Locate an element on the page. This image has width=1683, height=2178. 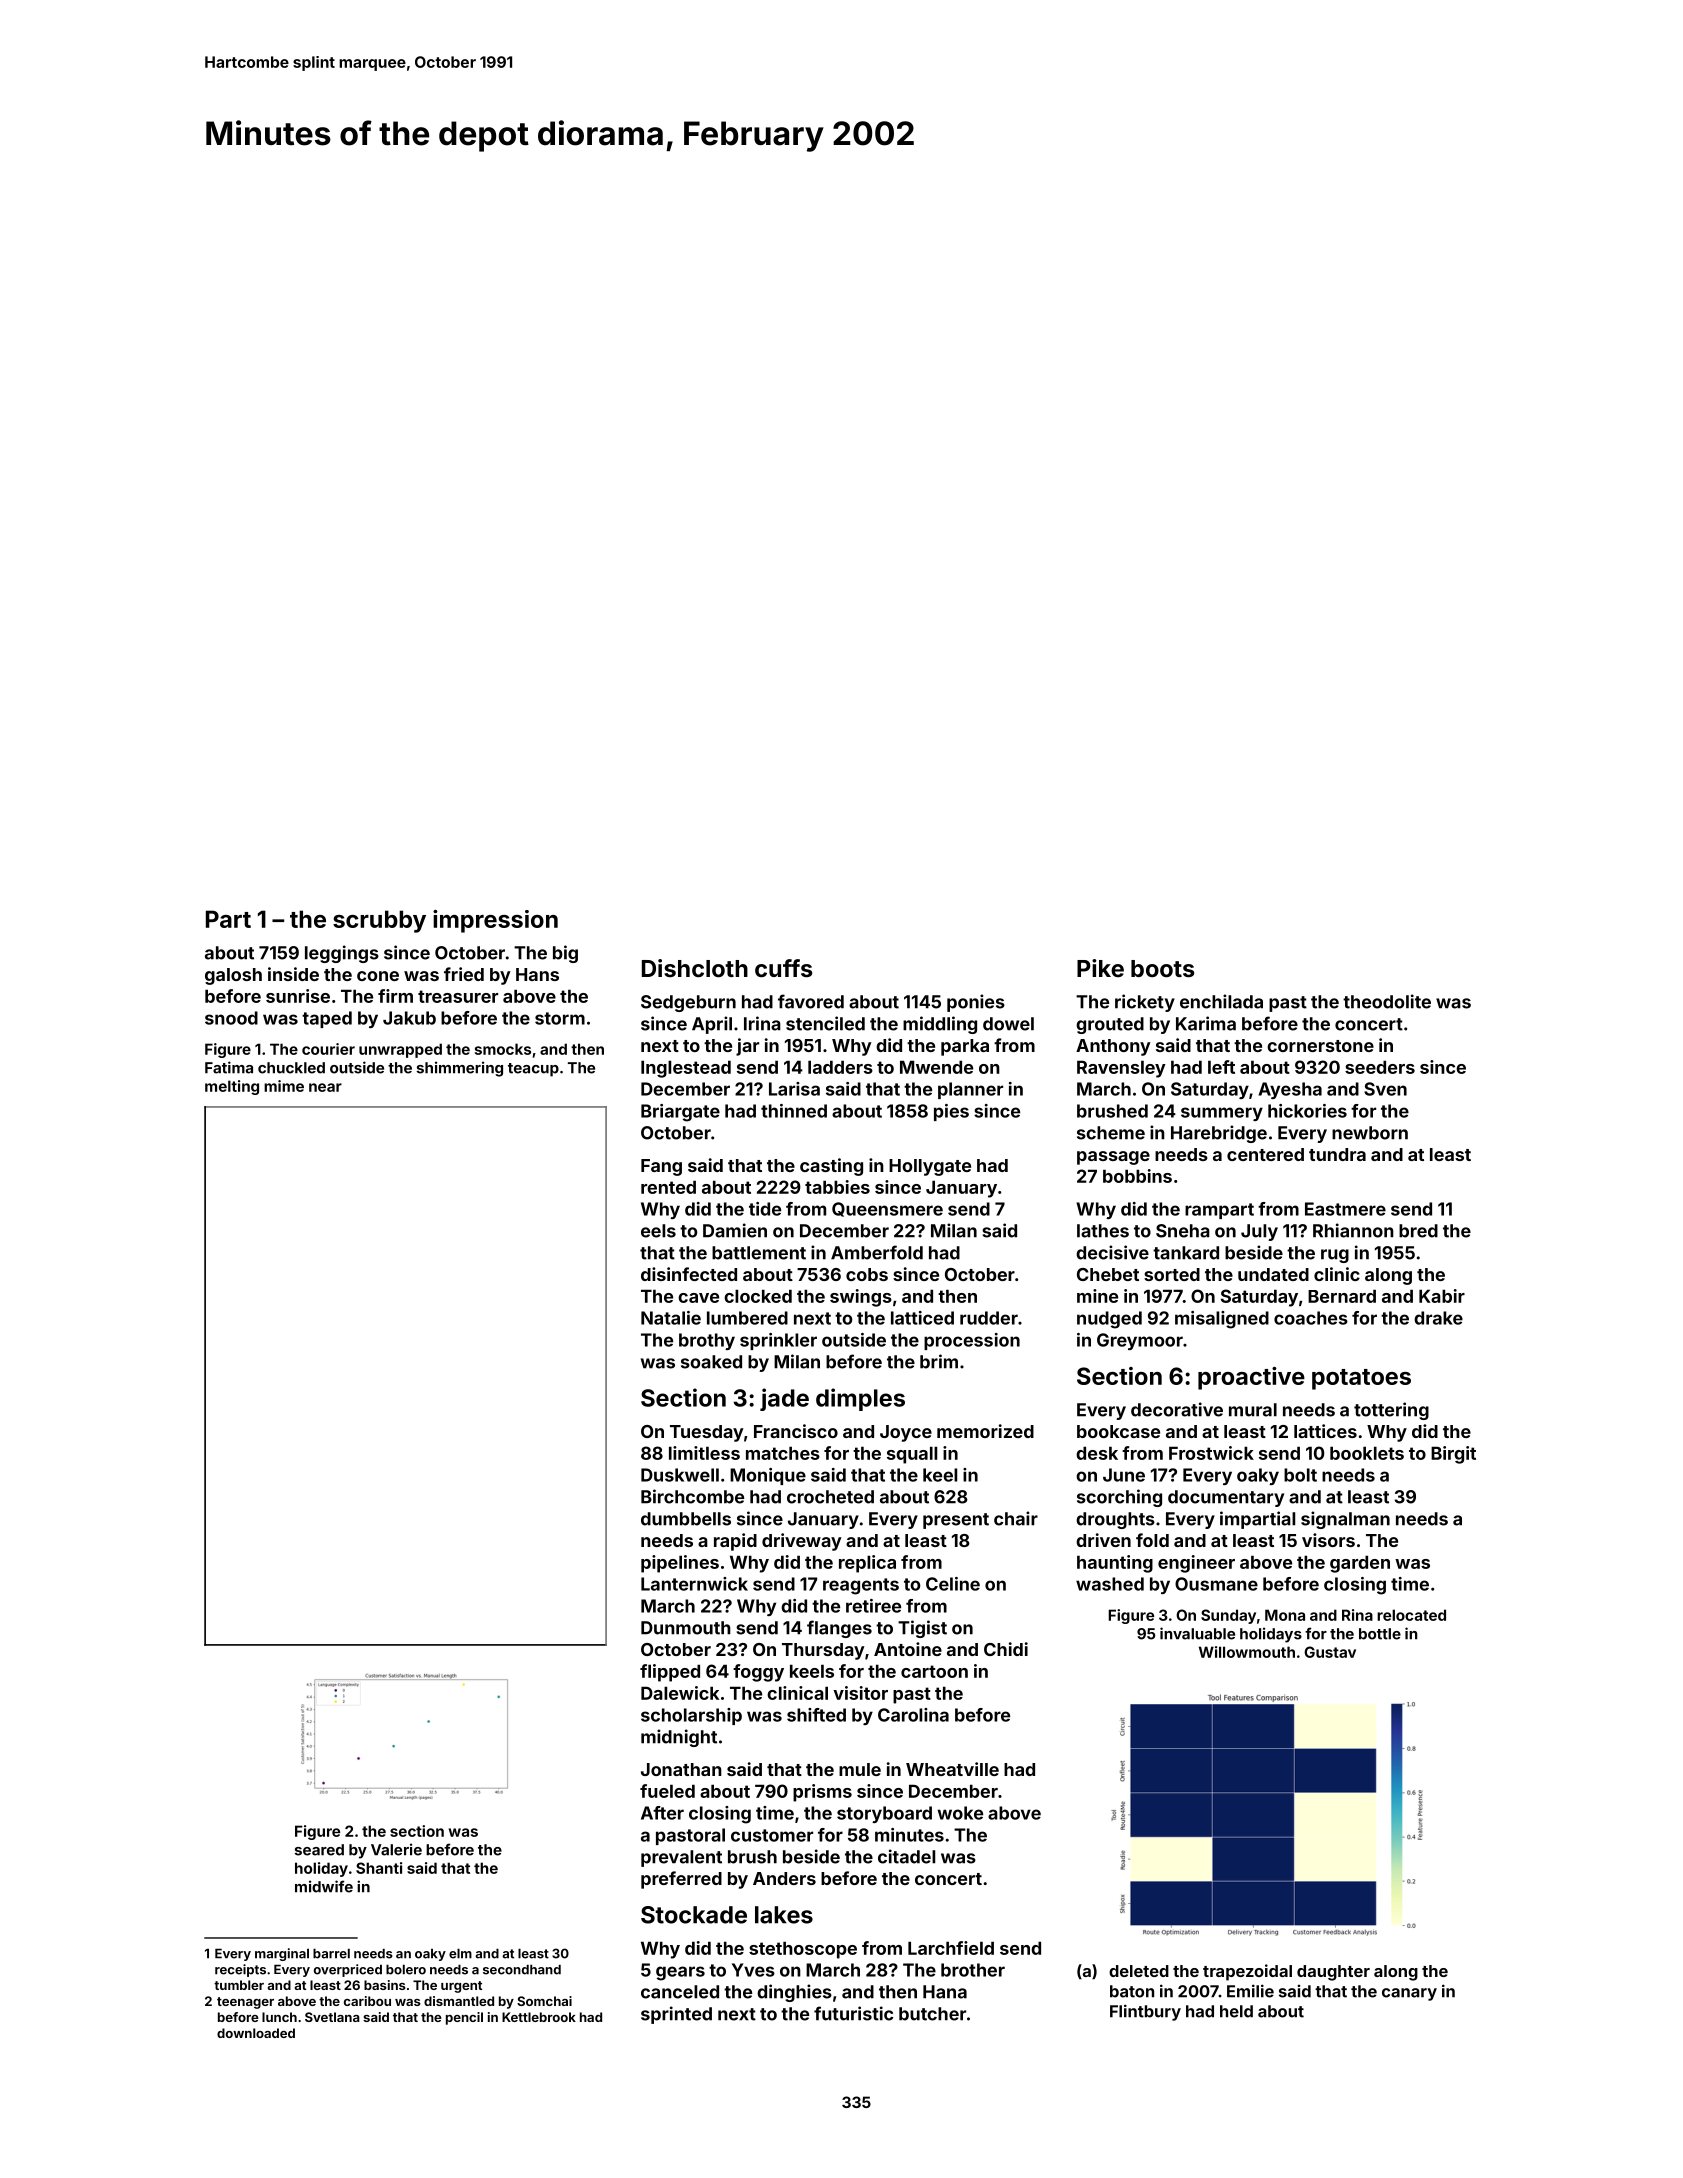
foggy is located at coordinates (758, 1673).
